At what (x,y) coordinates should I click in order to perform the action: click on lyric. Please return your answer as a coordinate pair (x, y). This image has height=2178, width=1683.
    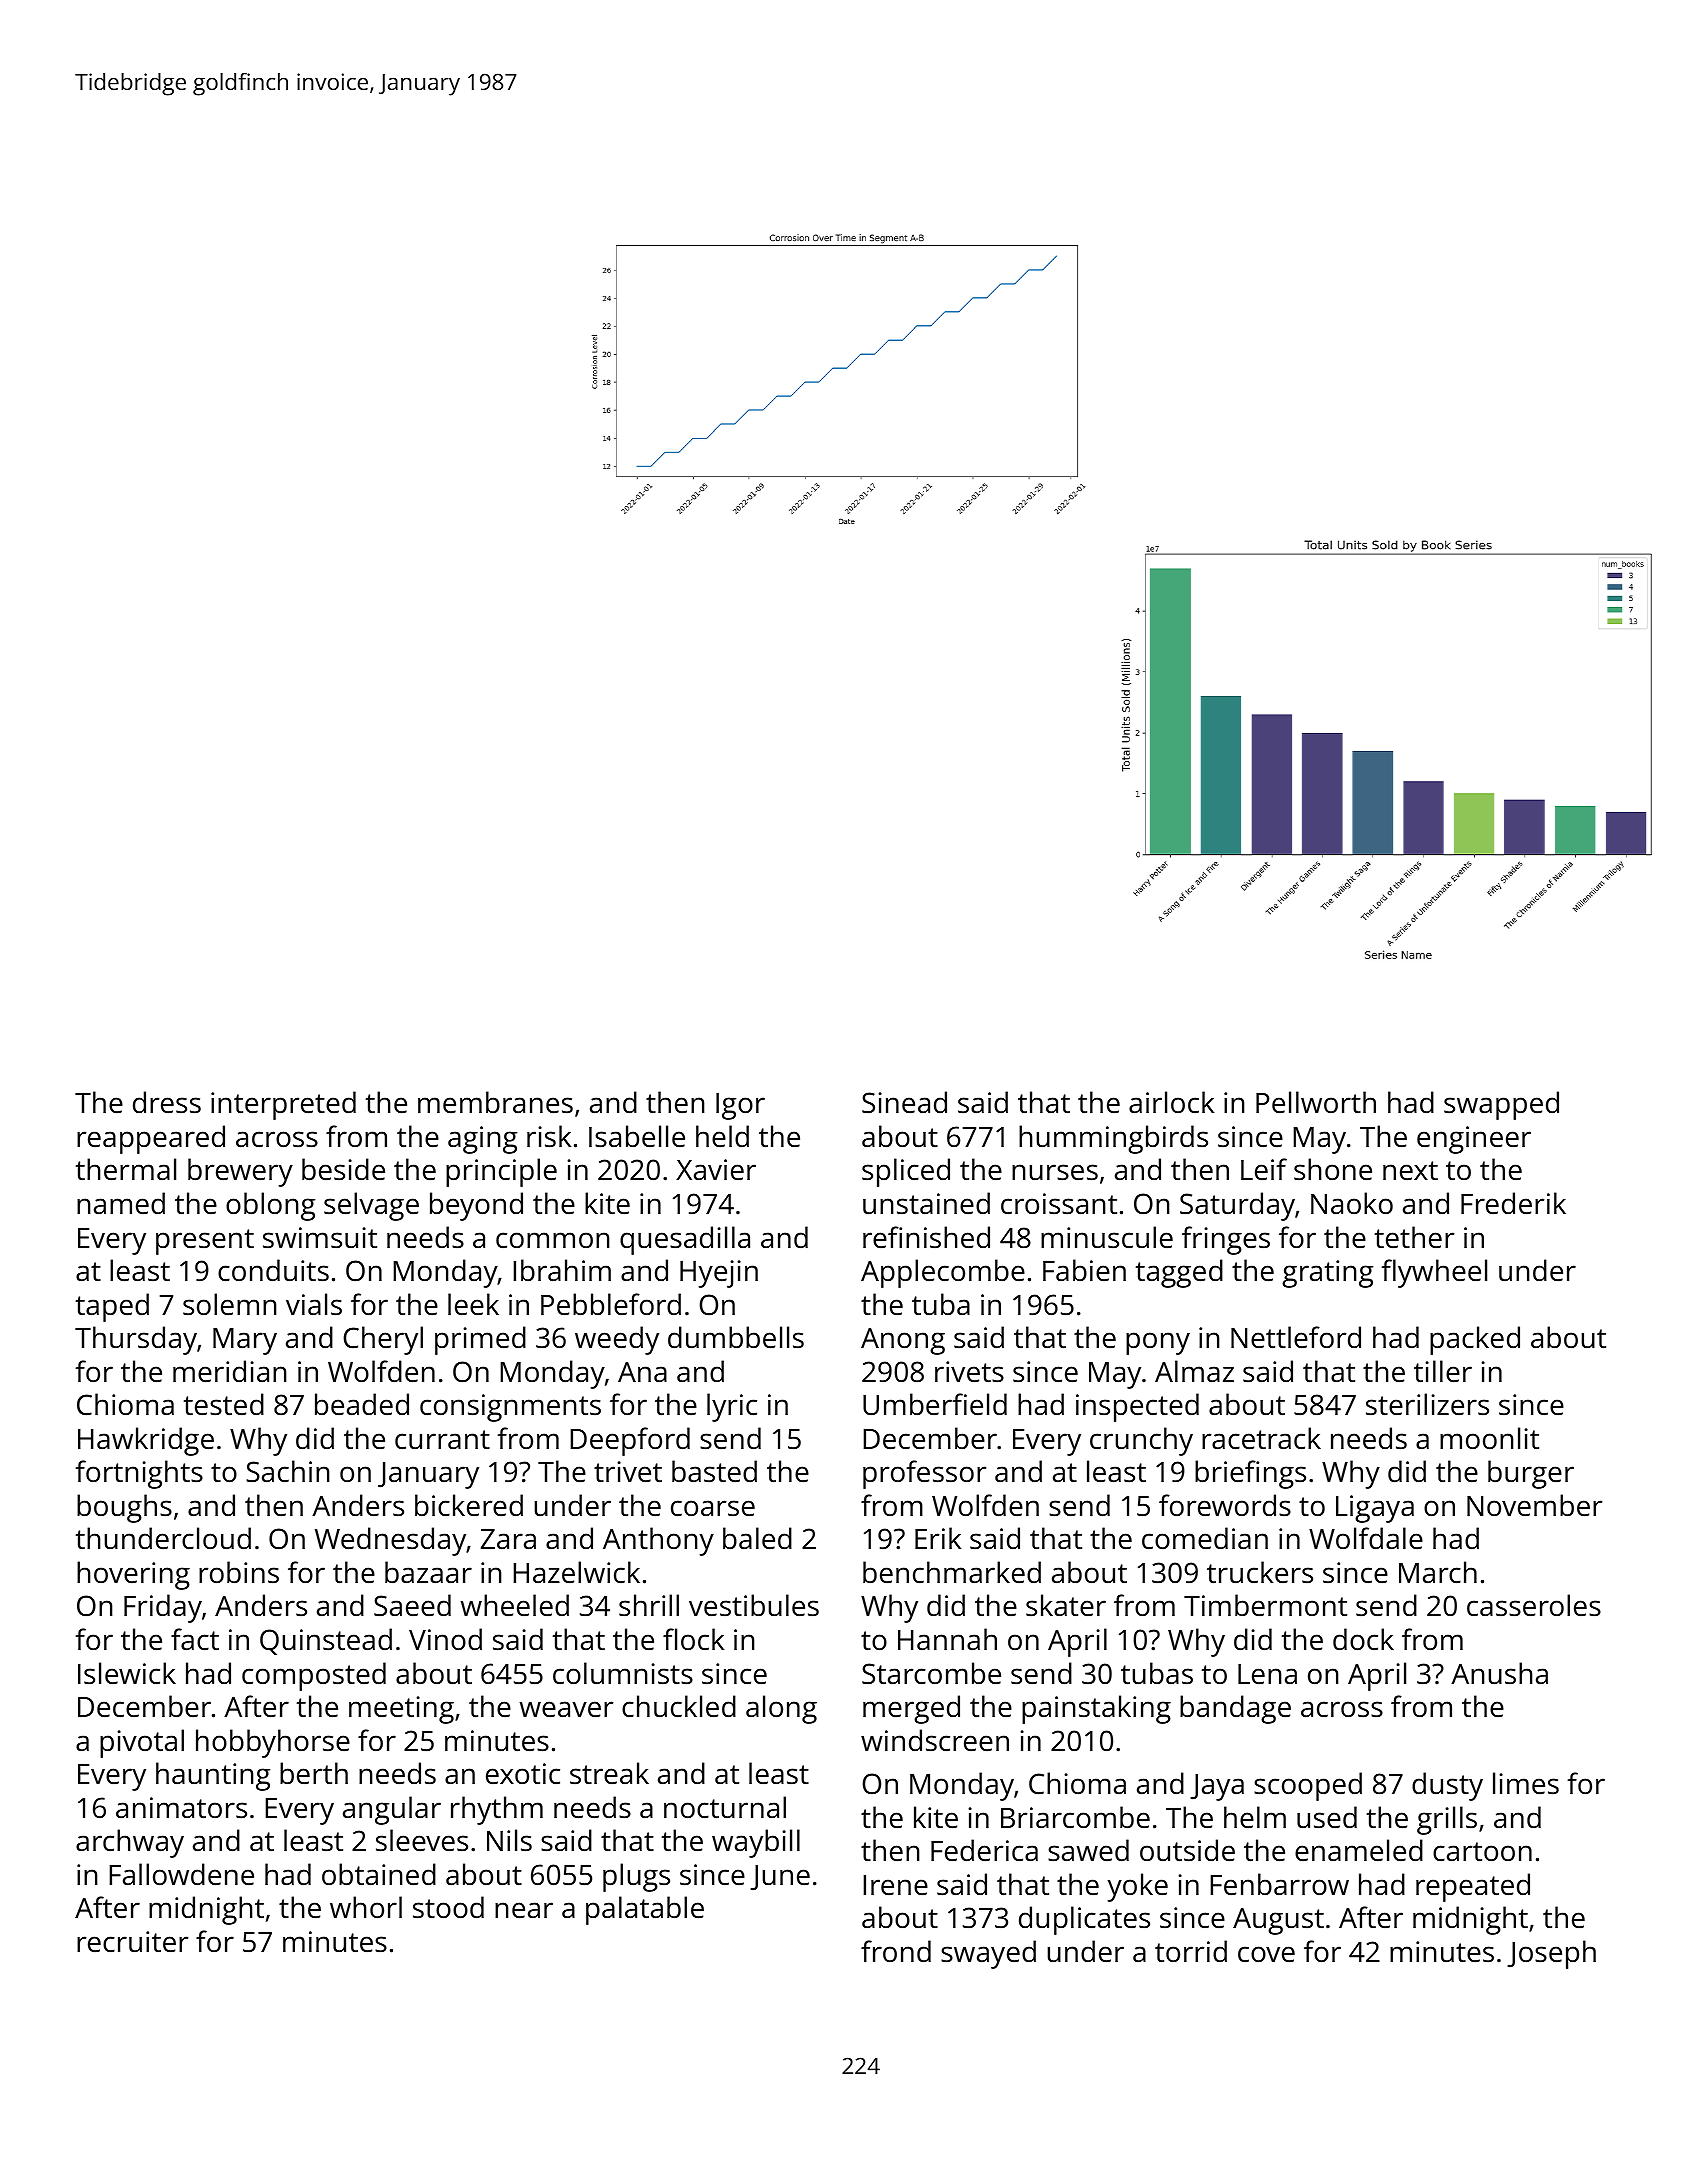
    Looking at the image, I should click on (732, 1407).
